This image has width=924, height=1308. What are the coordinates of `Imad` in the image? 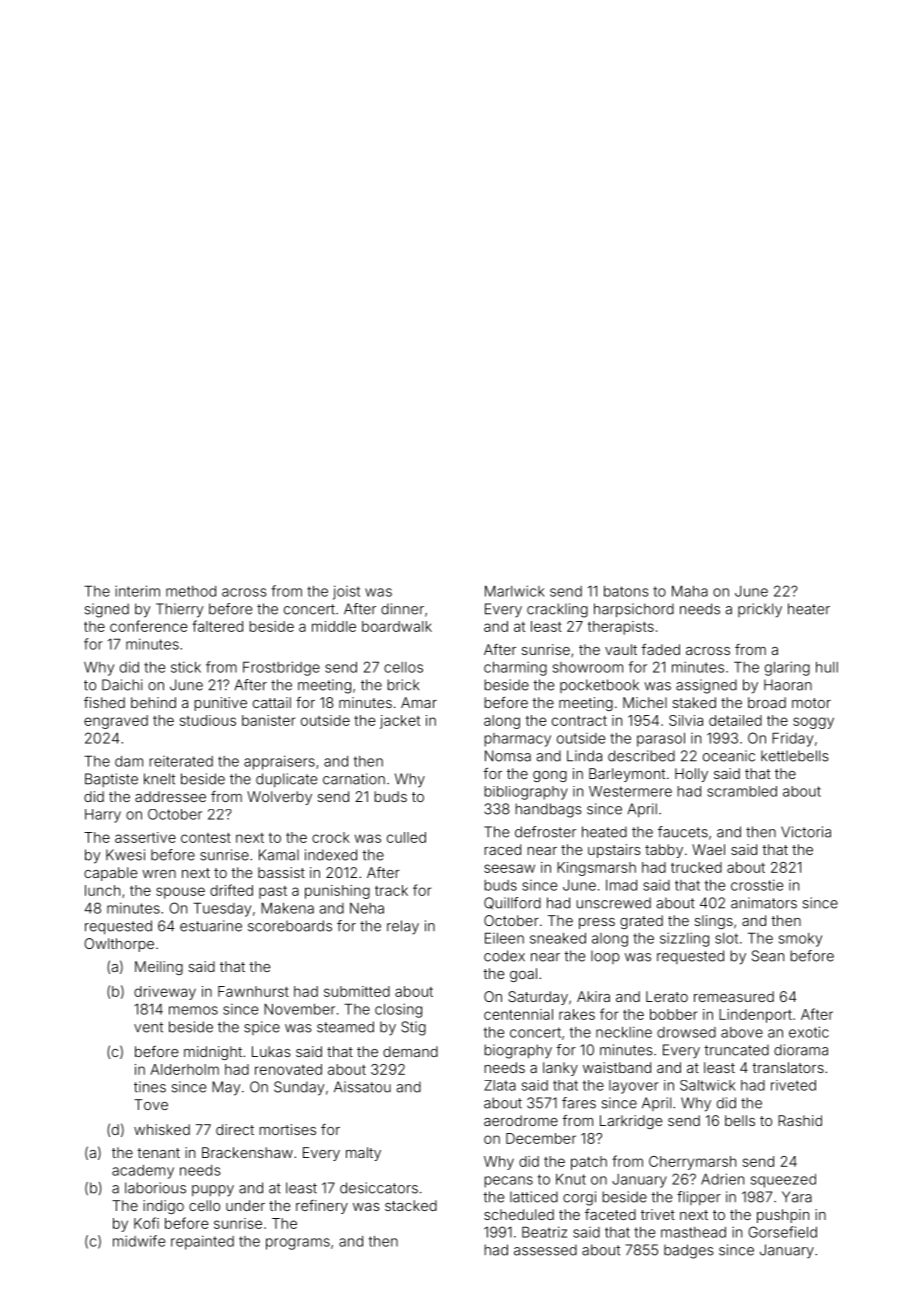 It's located at (621, 885).
